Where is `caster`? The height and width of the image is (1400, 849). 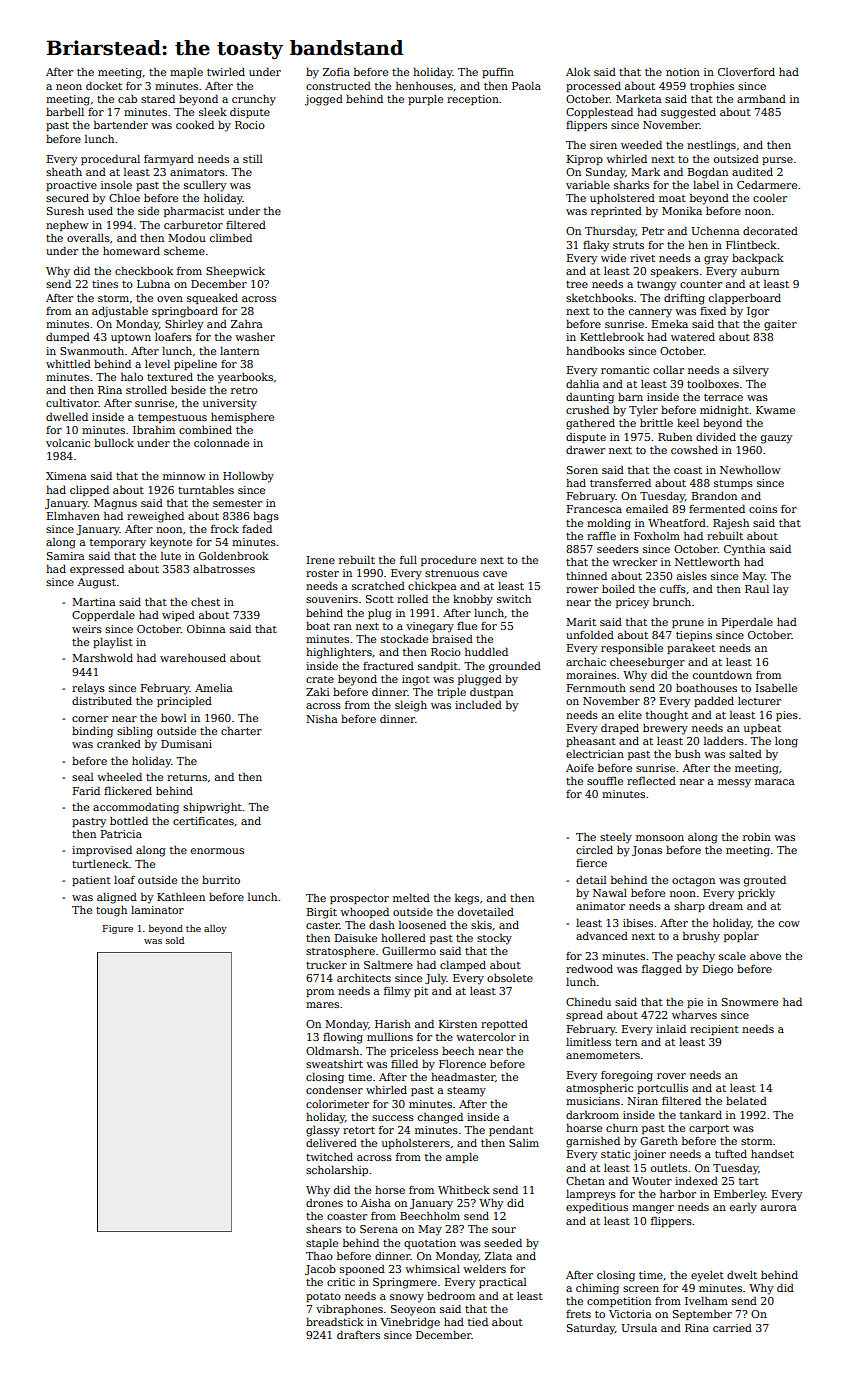 caster is located at coordinates (323, 925).
